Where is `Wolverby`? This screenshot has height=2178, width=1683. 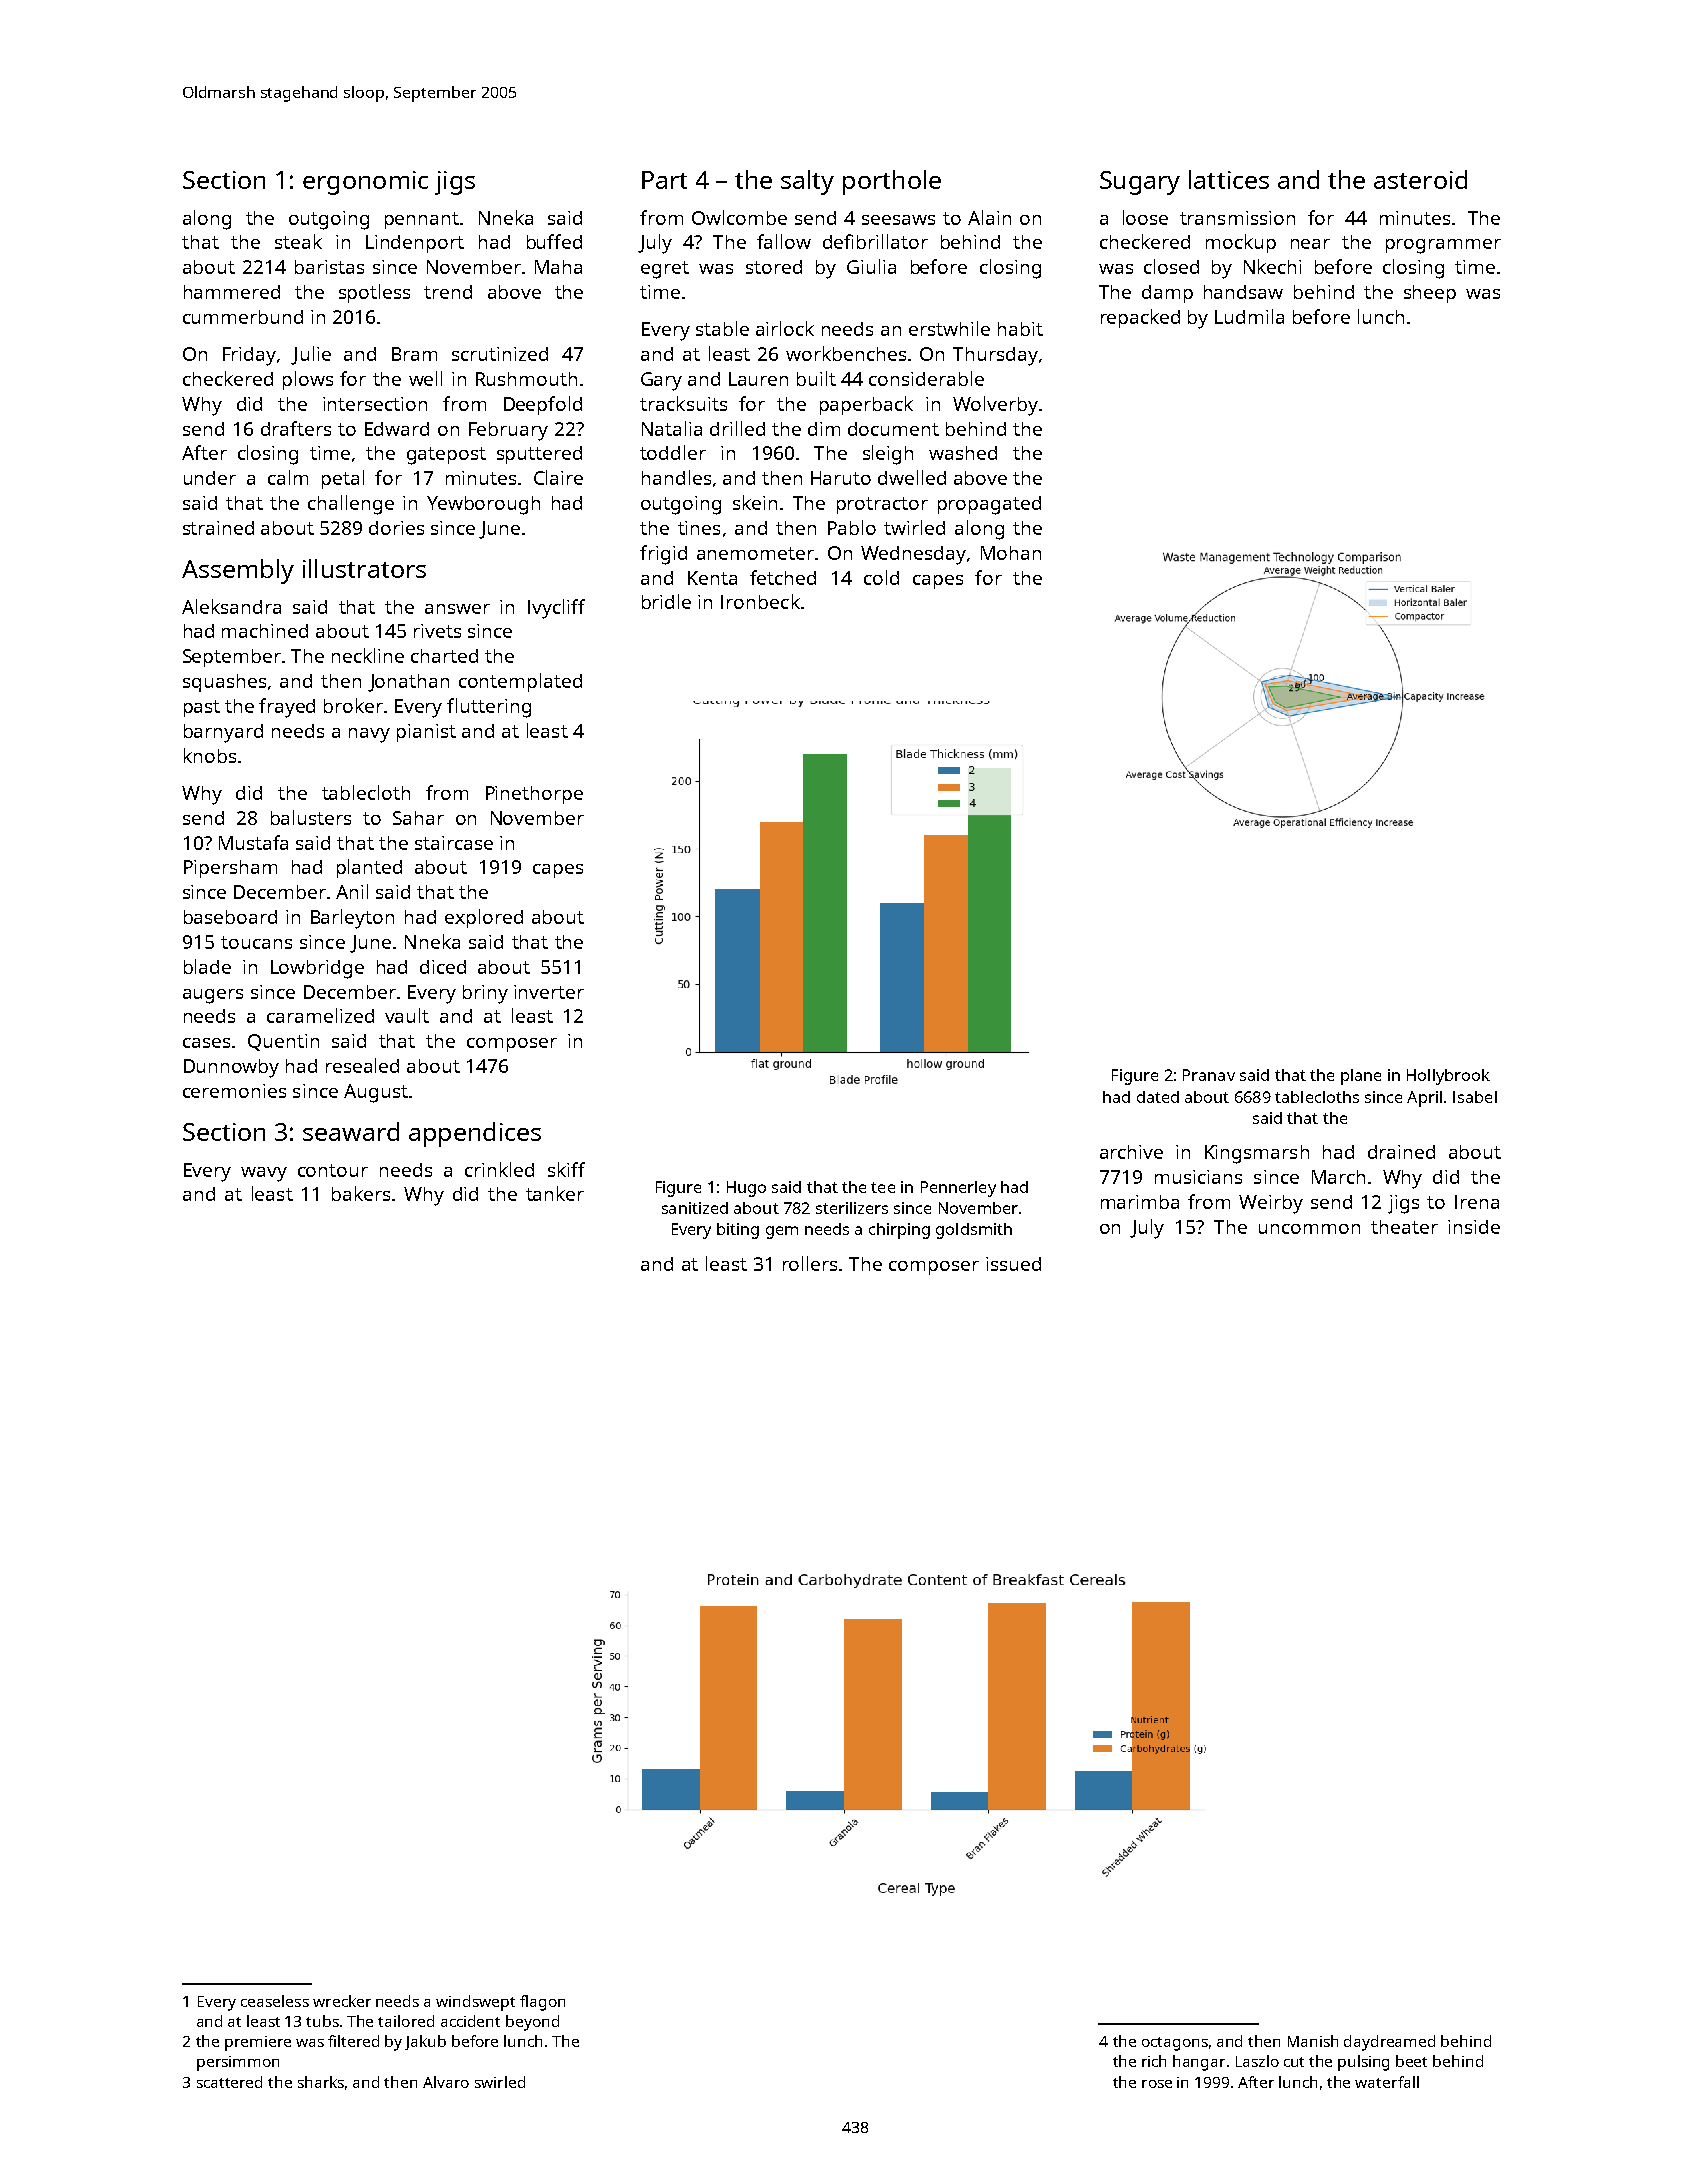
Wolverby is located at coordinates (995, 406).
